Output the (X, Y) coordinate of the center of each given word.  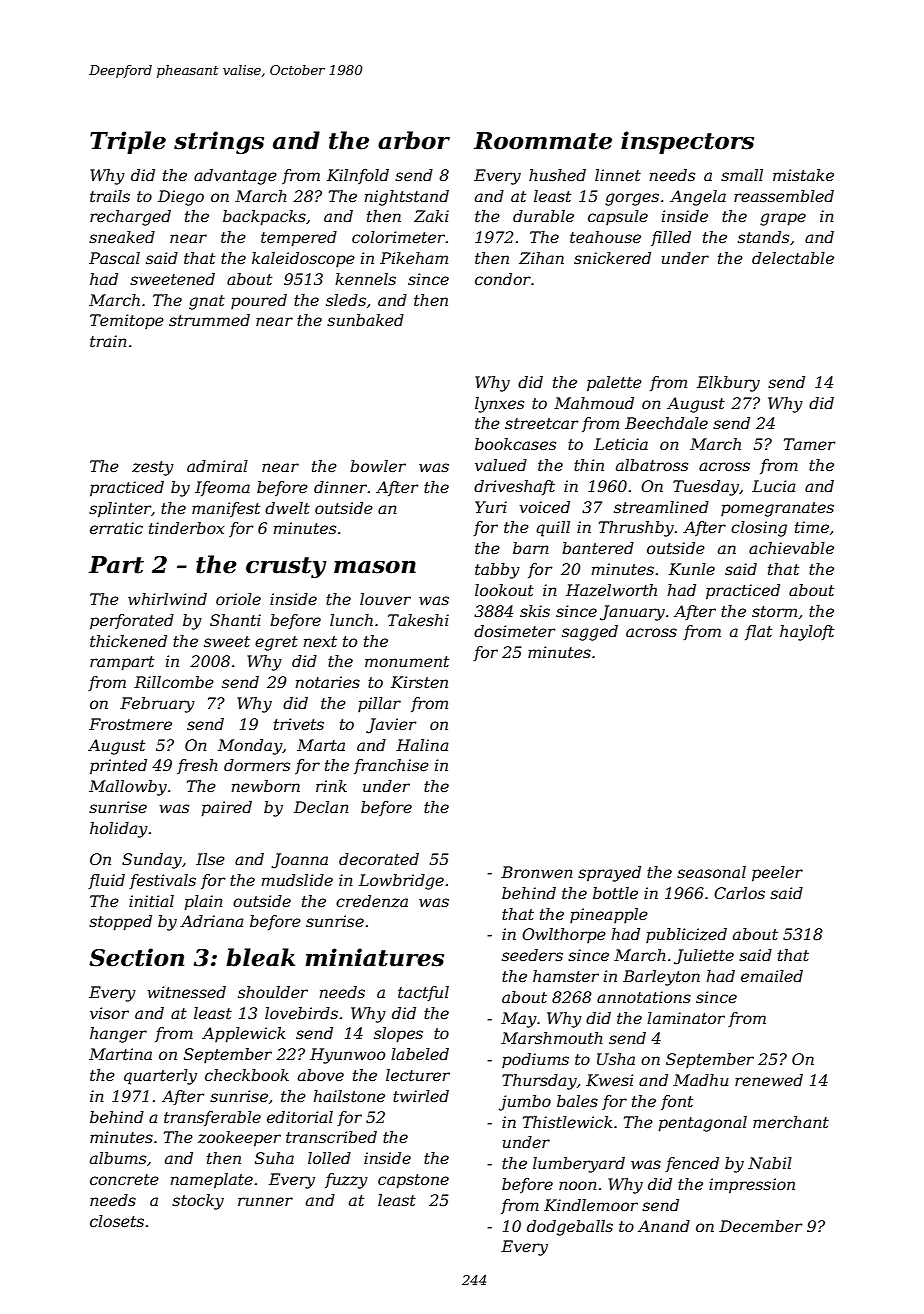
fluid (106, 881)
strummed (209, 320)
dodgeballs (570, 1228)
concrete (124, 1179)
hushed (557, 175)
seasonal (711, 872)
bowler (378, 466)
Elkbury (728, 384)
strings (219, 142)
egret (276, 643)
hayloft (807, 633)
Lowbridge (401, 882)
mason (375, 567)
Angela (698, 198)
